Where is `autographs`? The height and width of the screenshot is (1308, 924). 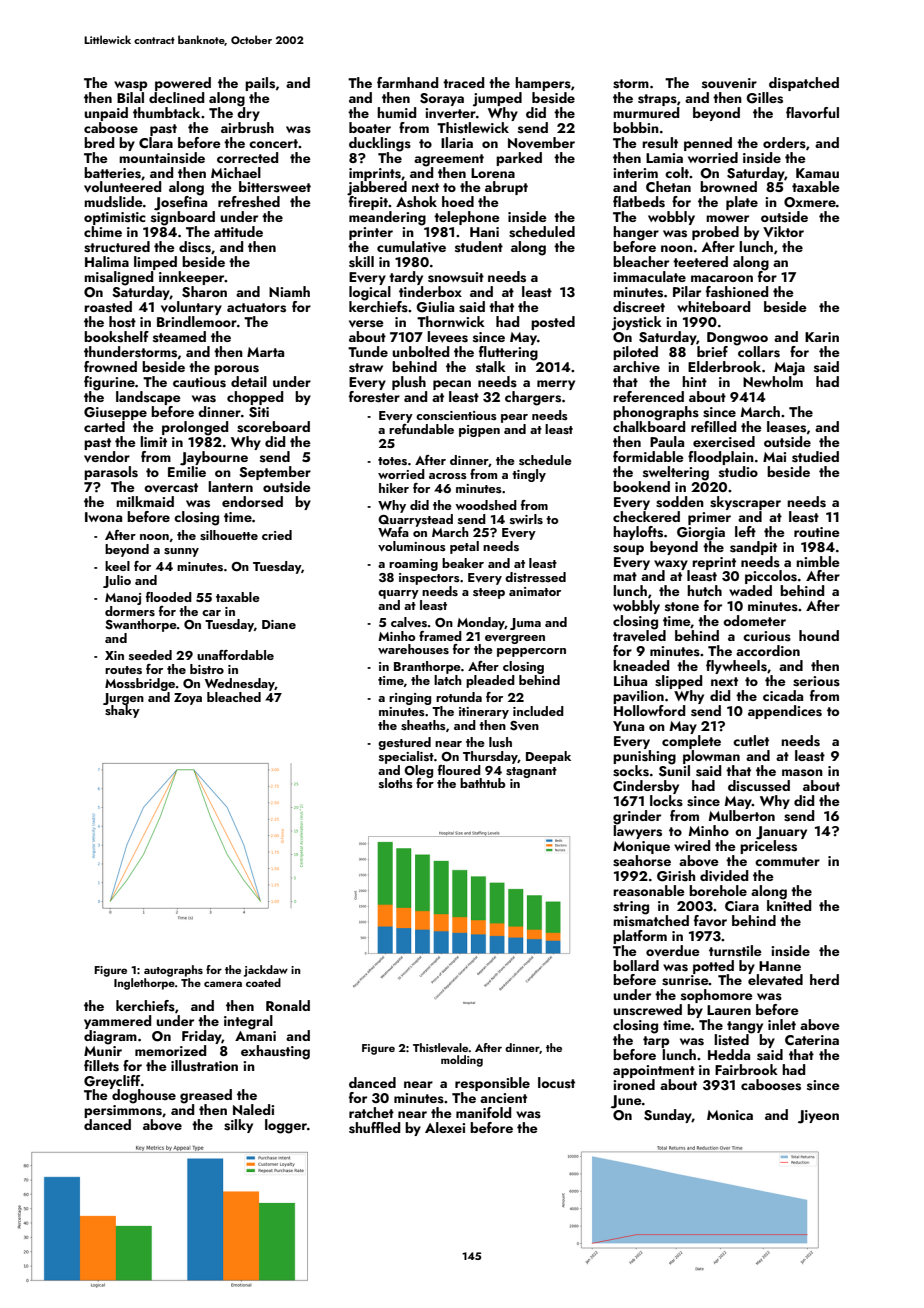 autographs is located at coordinates (173, 971).
